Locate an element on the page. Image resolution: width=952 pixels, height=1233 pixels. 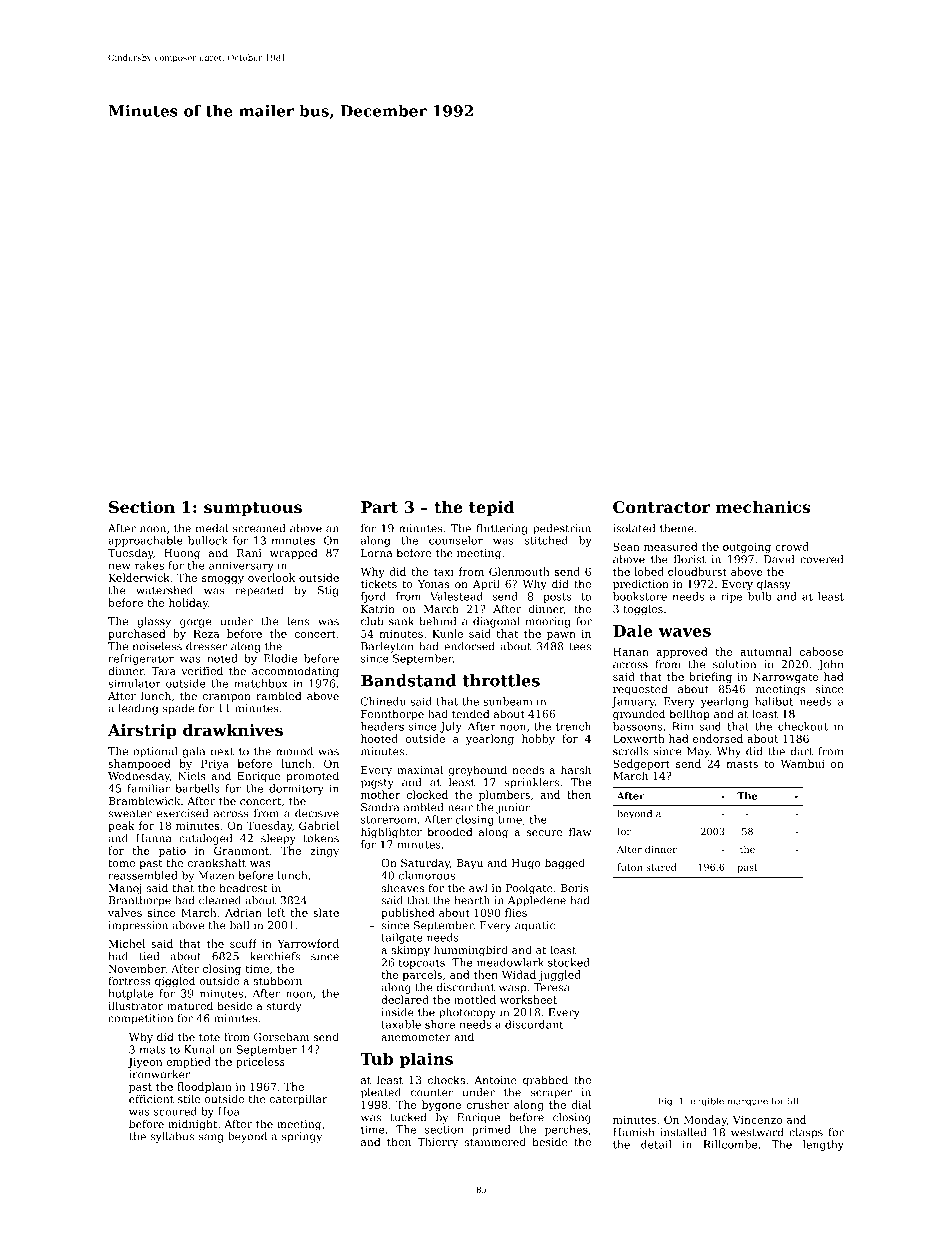
Narrowgate is located at coordinates (786, 677).
